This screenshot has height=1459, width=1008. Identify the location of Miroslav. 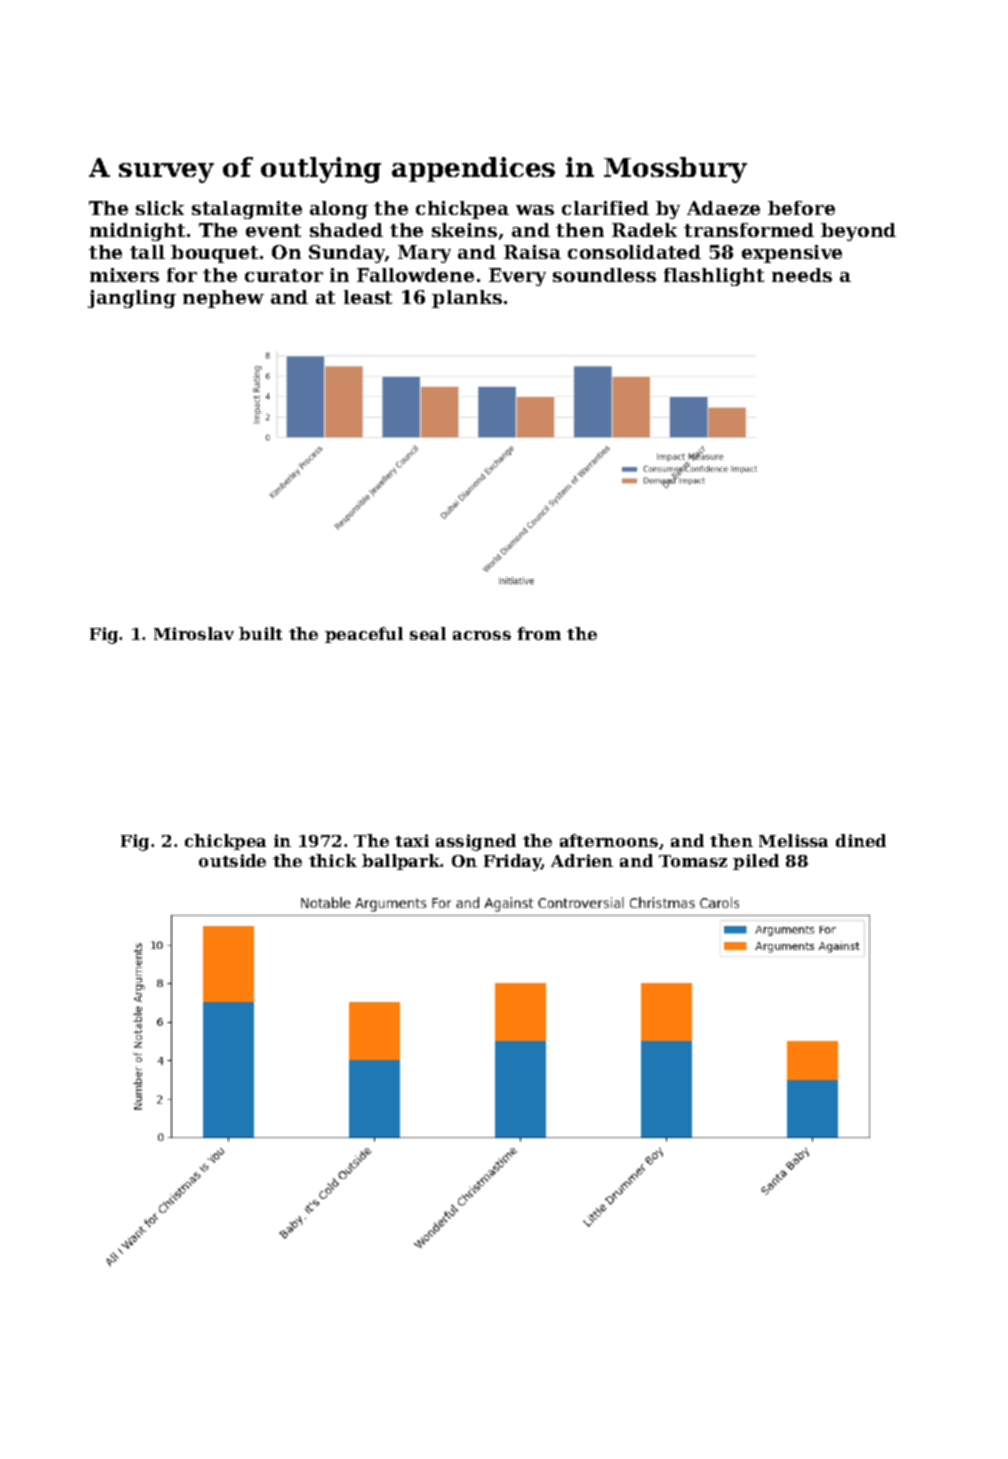
(194, 633).
